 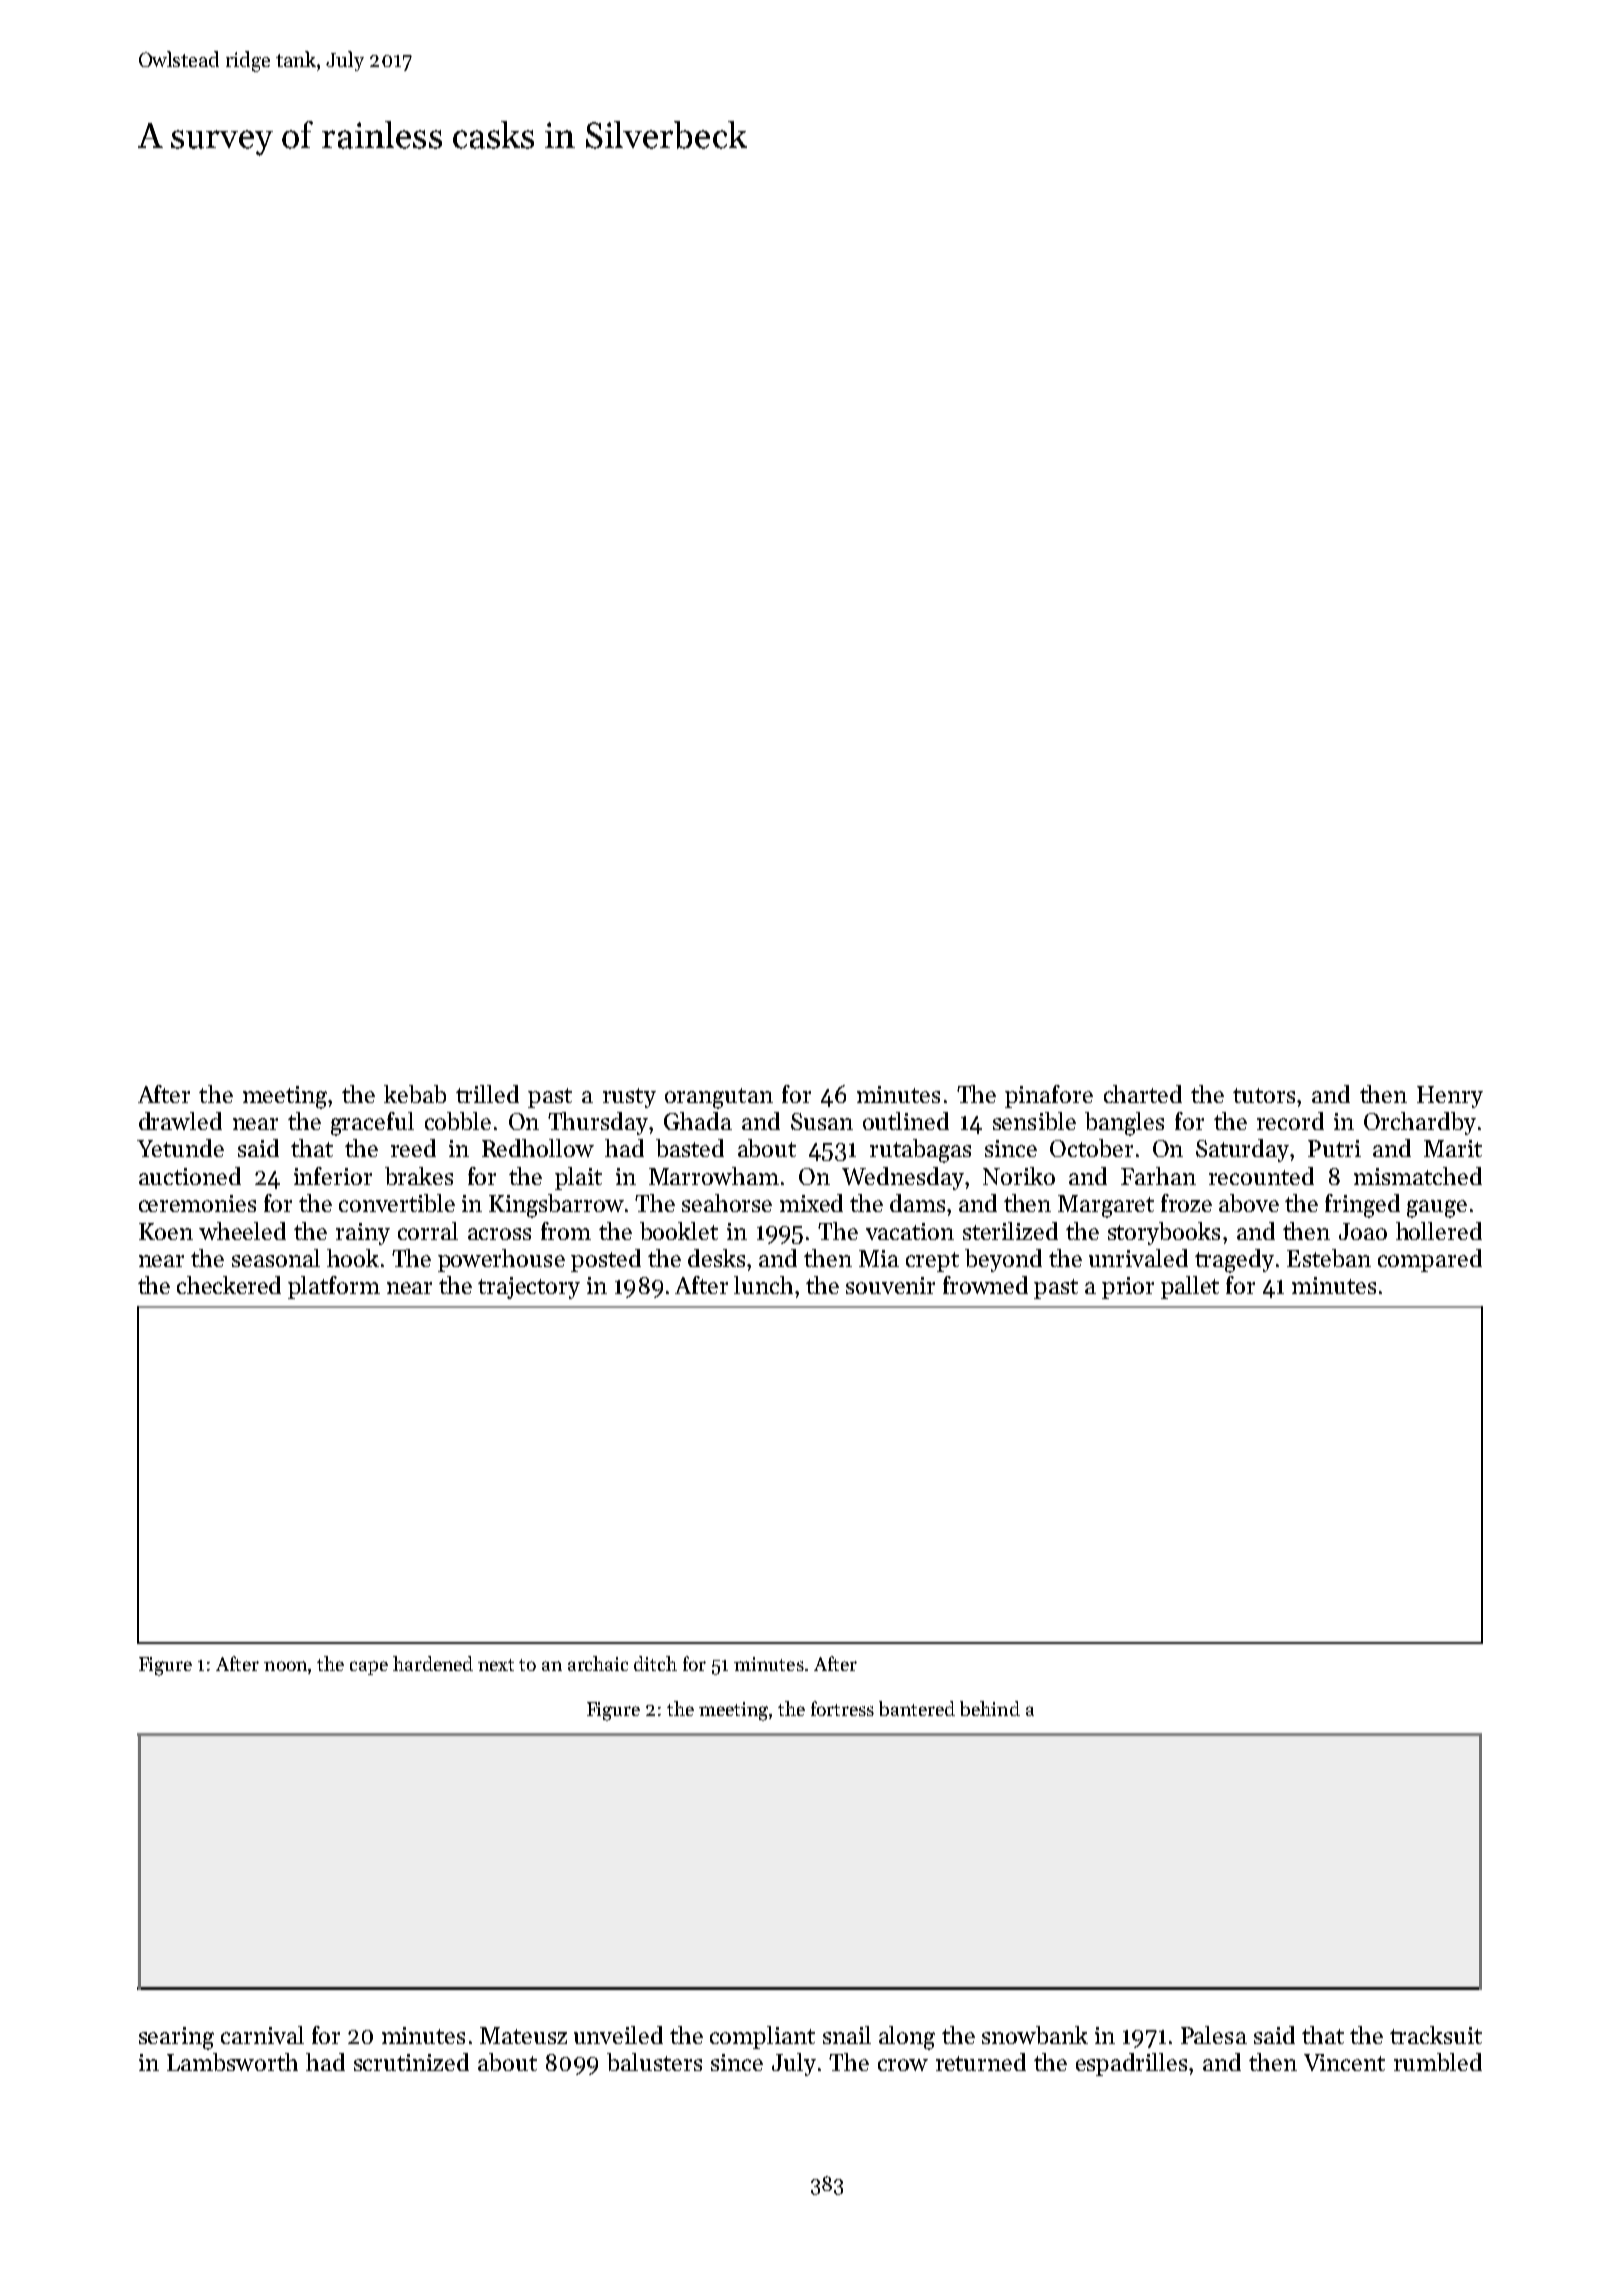 I want to click on kebab, so click(x=415, y=1094).
